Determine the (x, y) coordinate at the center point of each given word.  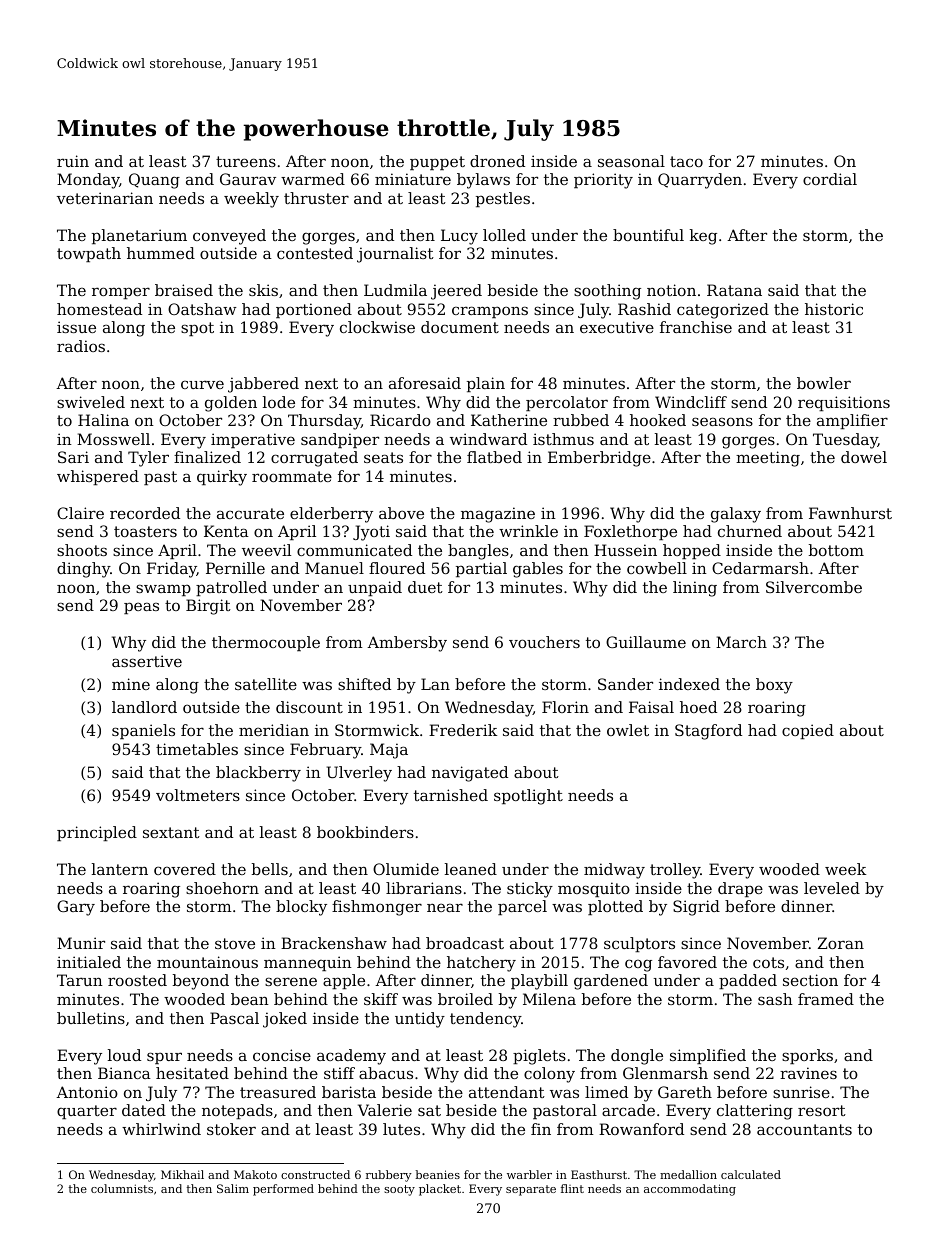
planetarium (139, 236)
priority (603, 181)
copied (808, 731)
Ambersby (407, 644)
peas (141, 608)
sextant (171, 832)
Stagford (708, 732)
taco (686, 161)
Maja (389, 751)
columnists (122, 1188)
